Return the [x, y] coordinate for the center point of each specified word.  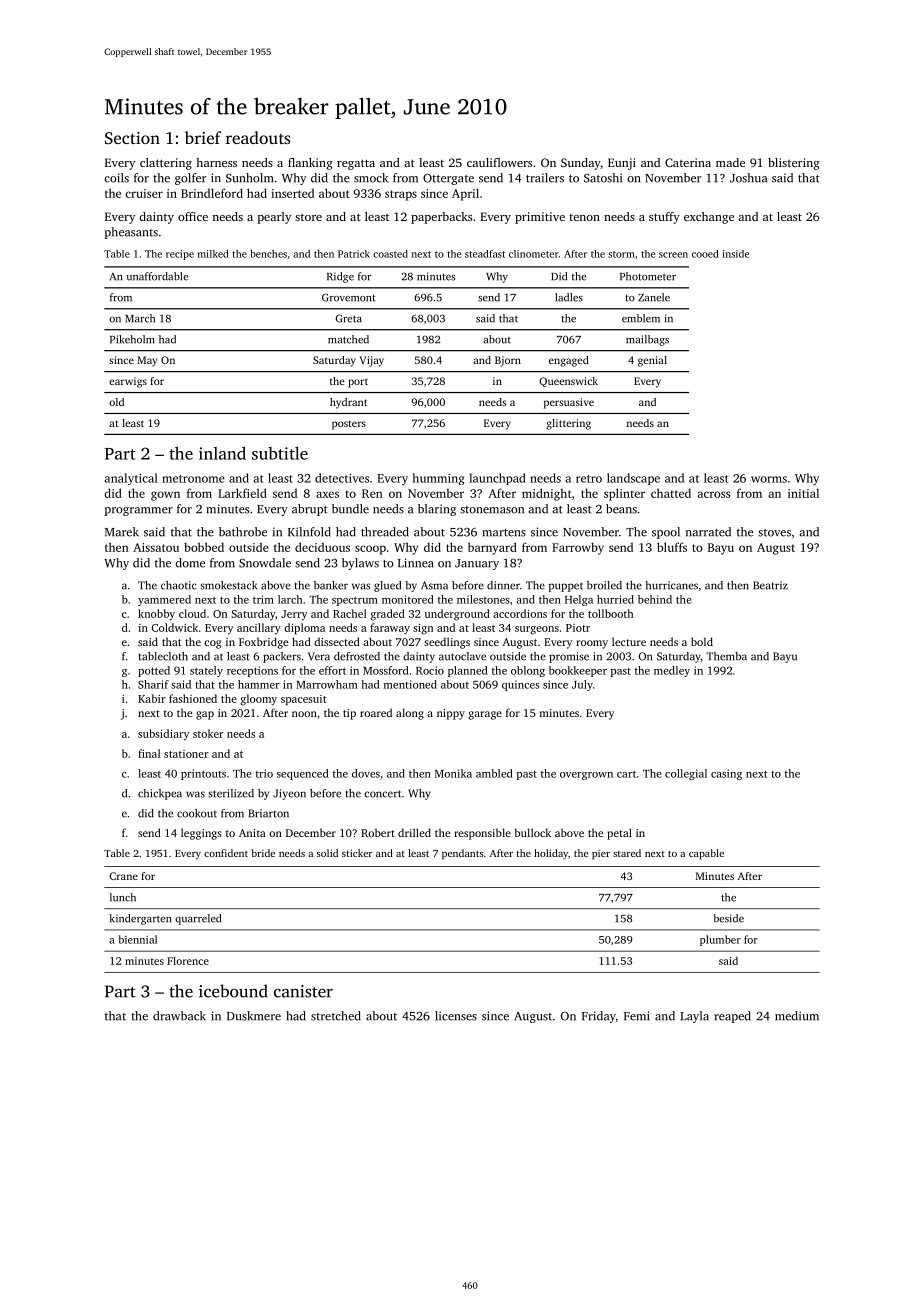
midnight [547, 494]
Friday [599, 1017]
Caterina [688, 162]
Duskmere [254, 1016]
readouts [258, 137]
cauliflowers [499, 162]
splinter [624, 494]
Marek [122, 532]
